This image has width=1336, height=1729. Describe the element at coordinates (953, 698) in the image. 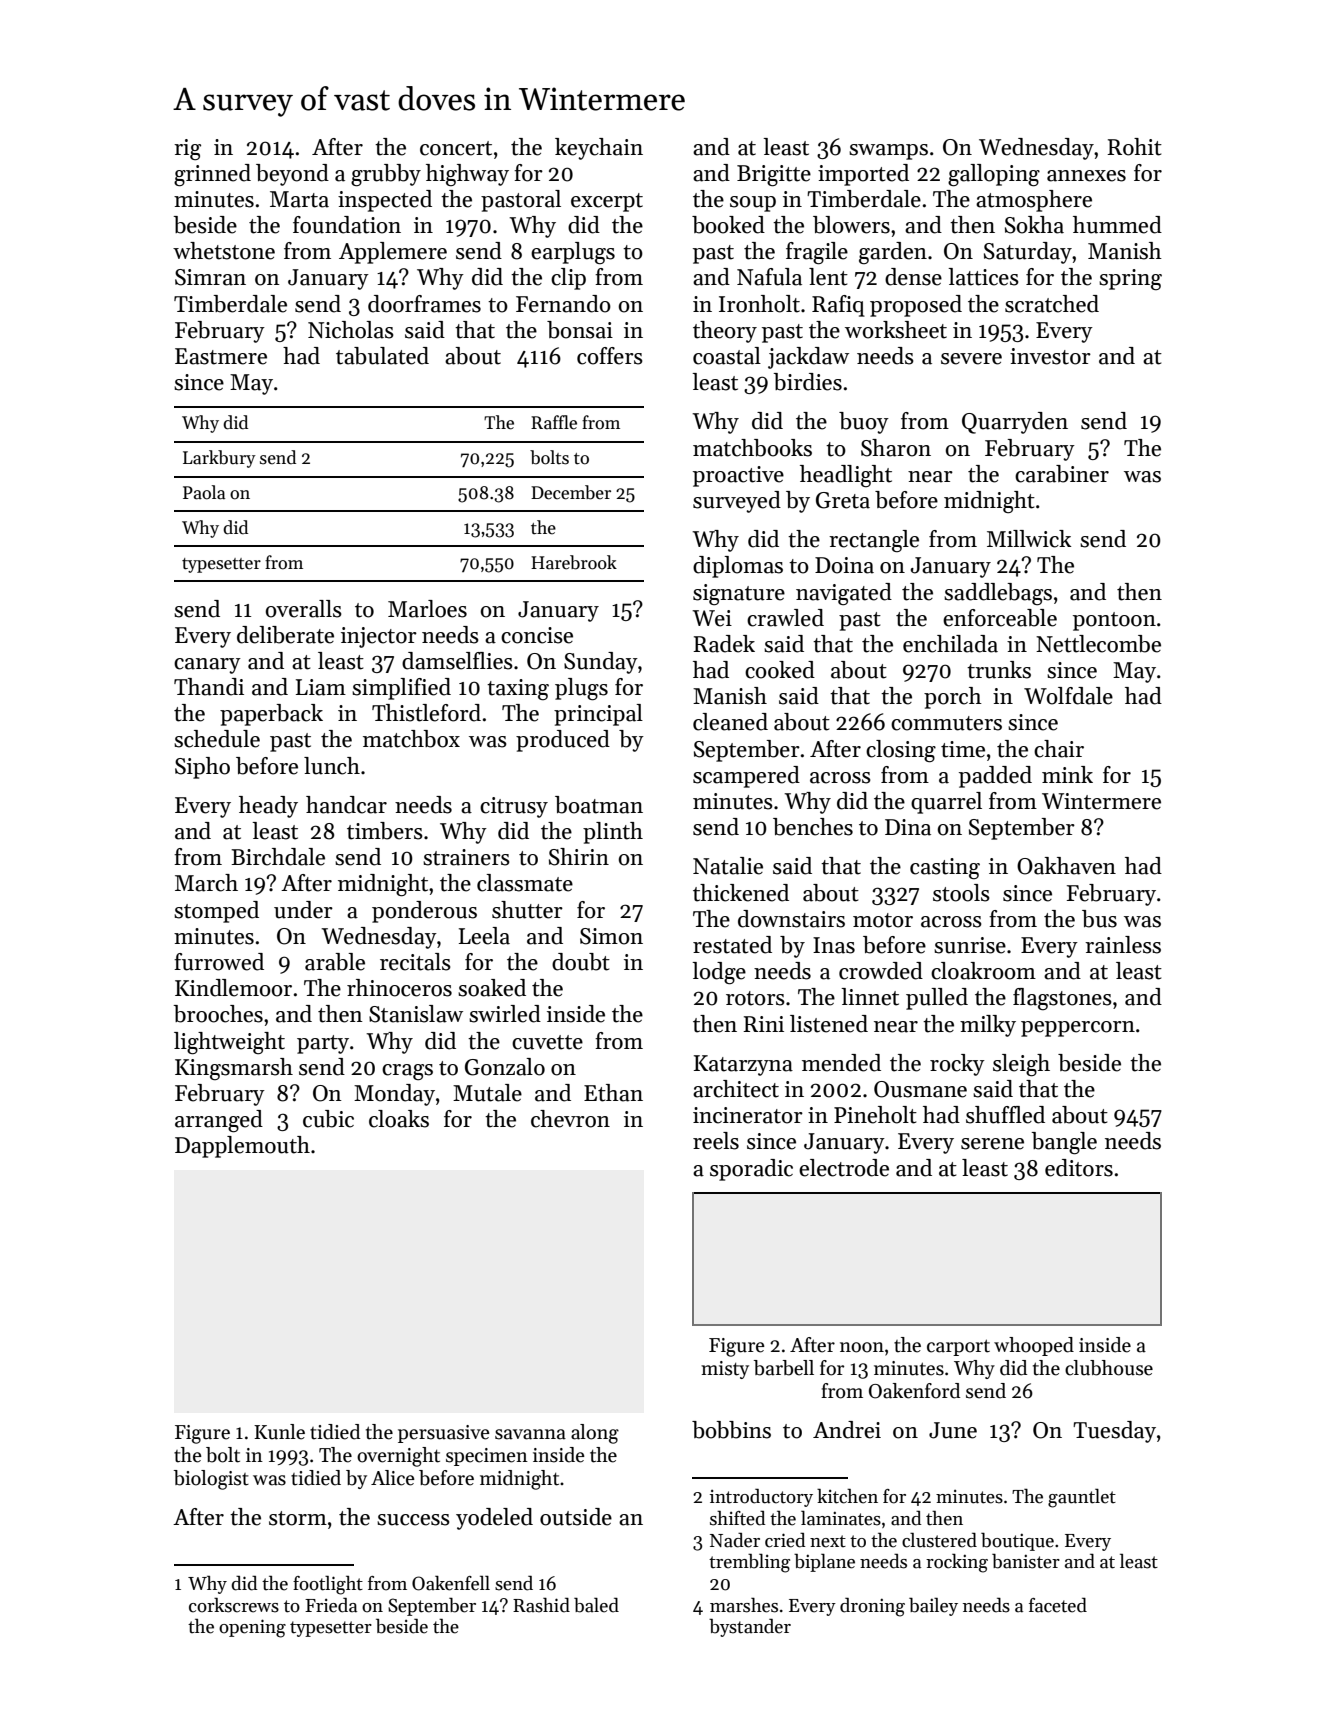

I see `porch` at that location.
